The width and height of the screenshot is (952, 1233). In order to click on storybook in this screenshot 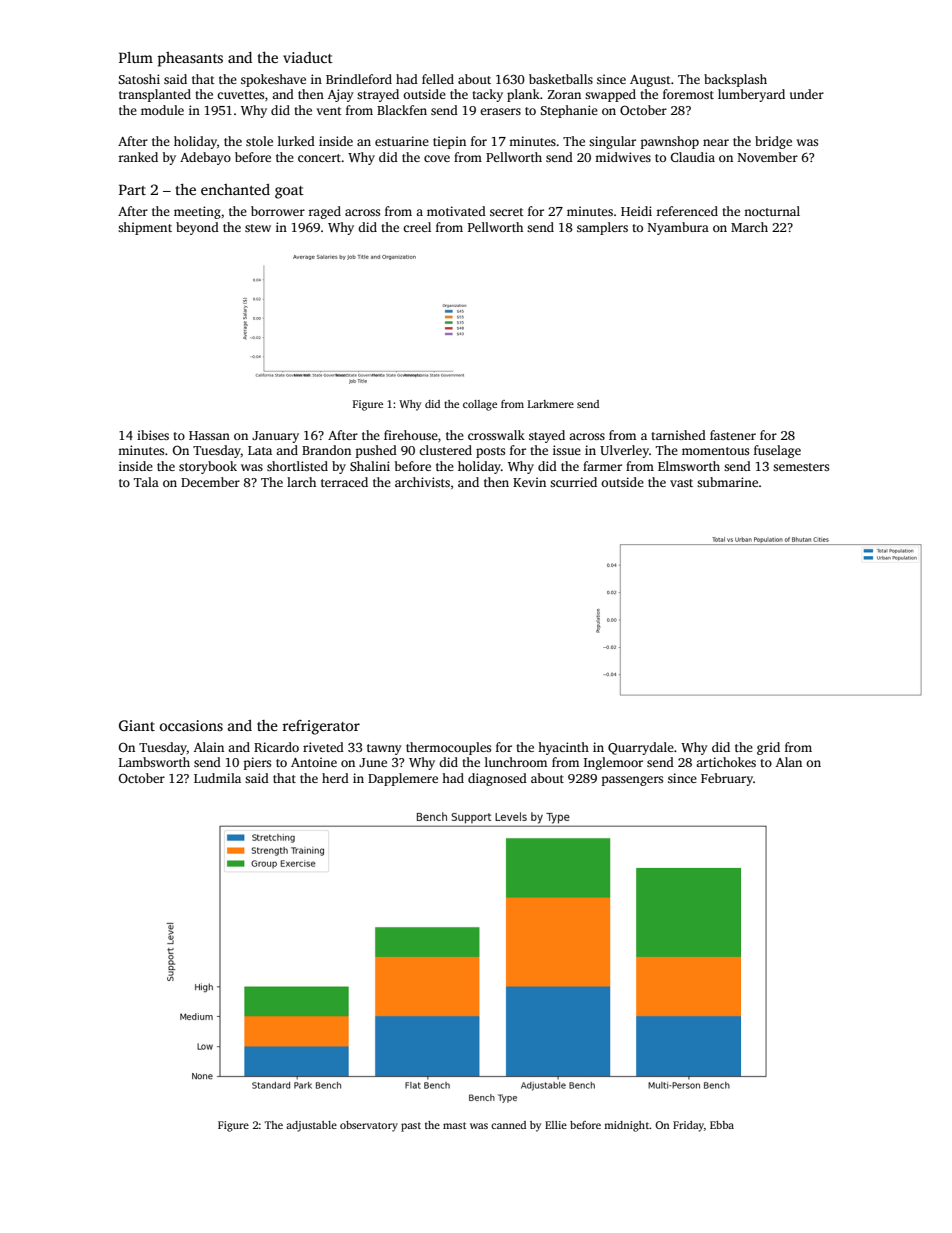, I will do `click(208, 467)`.
